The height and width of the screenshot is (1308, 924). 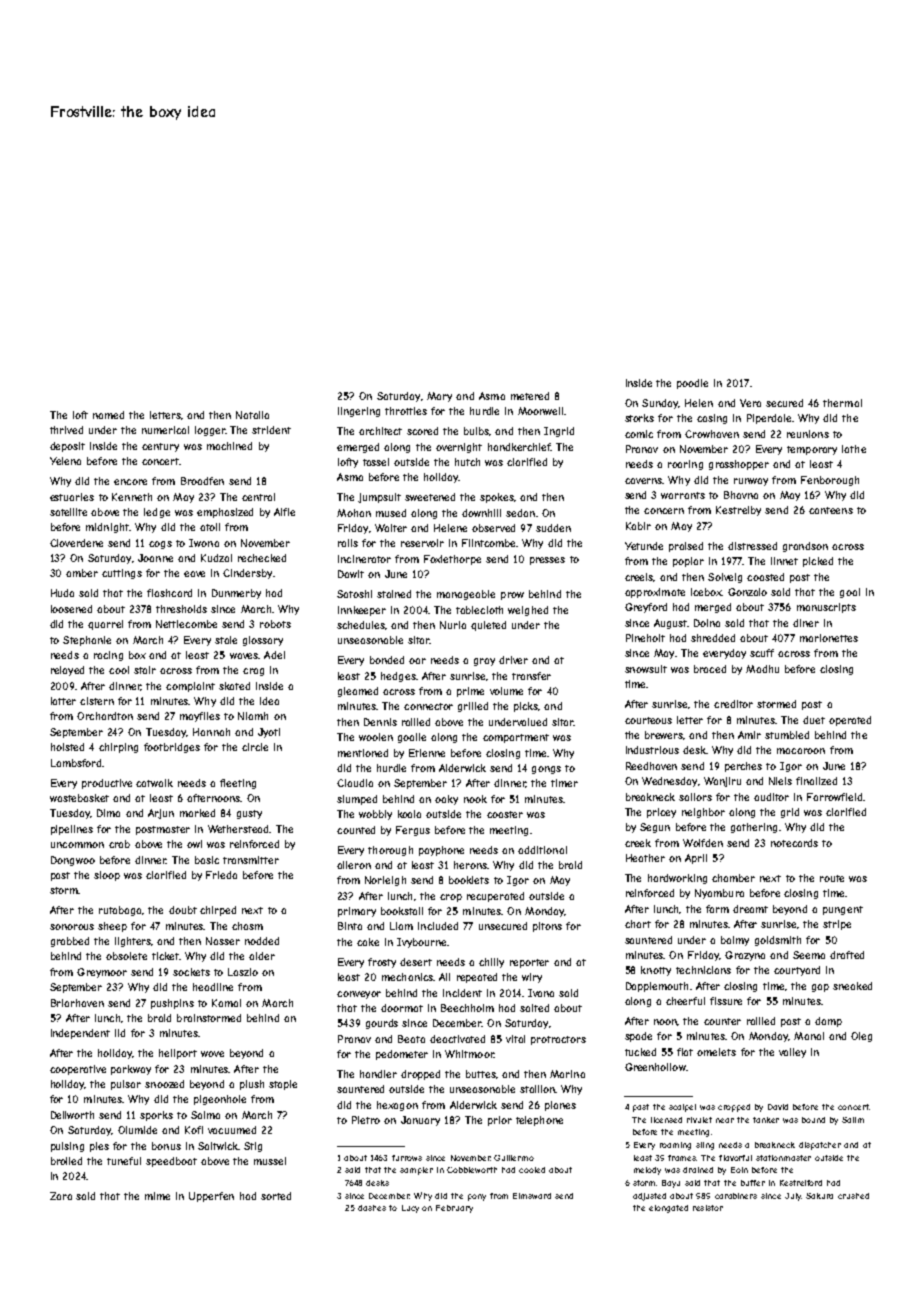 I want to click on resistor, so click(x=708, y=1208).
